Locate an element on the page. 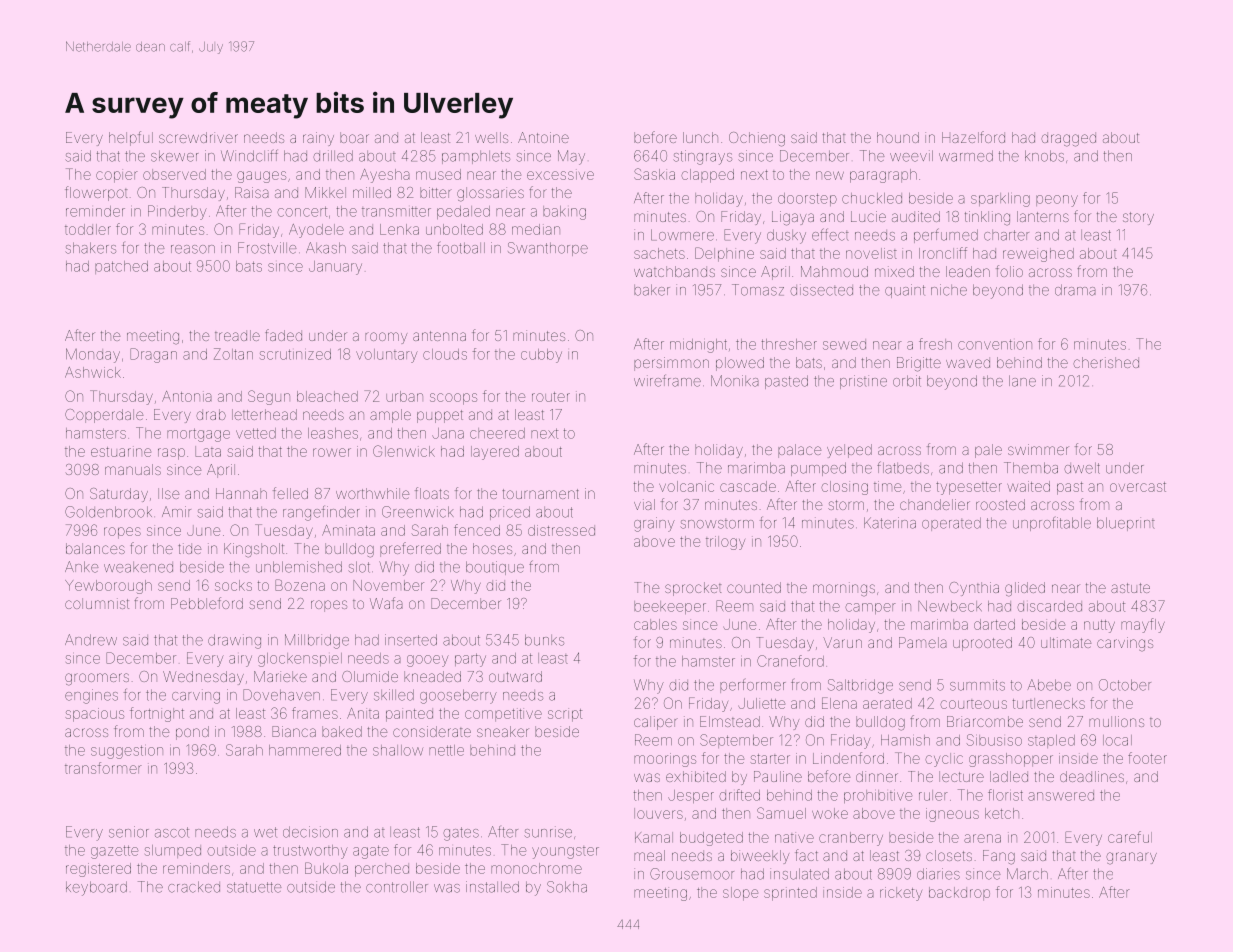 Image resolution: width=1233 pixels, height=952 pixels. fenced is located at coordinates (477, 530).
